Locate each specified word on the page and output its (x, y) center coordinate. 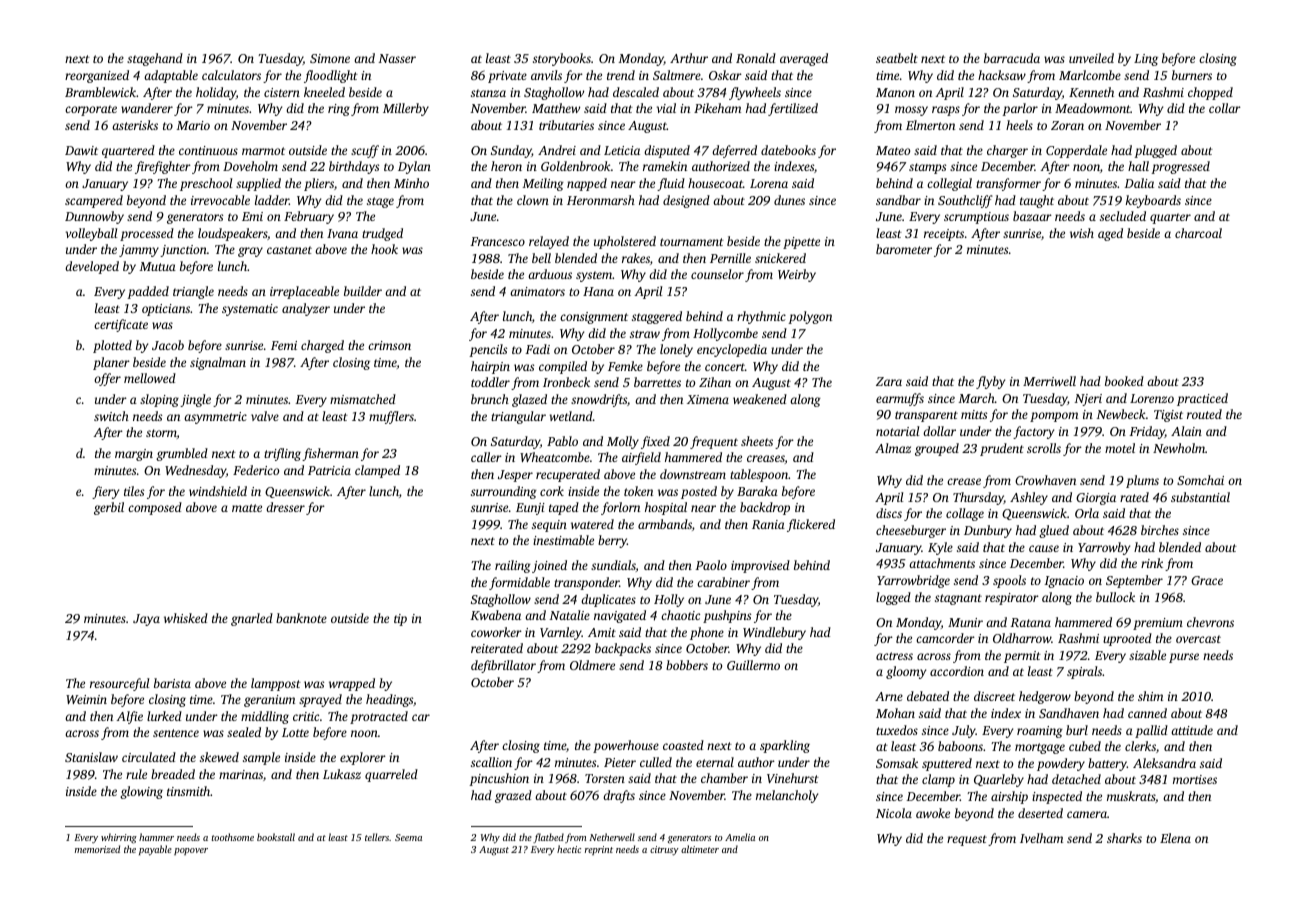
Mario (193, 125)
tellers (377, 837)
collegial (949, 184)
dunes (789, 200)
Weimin (86, 699)
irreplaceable (304, 292)
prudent (1002, 449)
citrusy (664, 851)
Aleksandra (1164, 763)
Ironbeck (566, 382)
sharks (1124, 838)
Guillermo (753, 665)
